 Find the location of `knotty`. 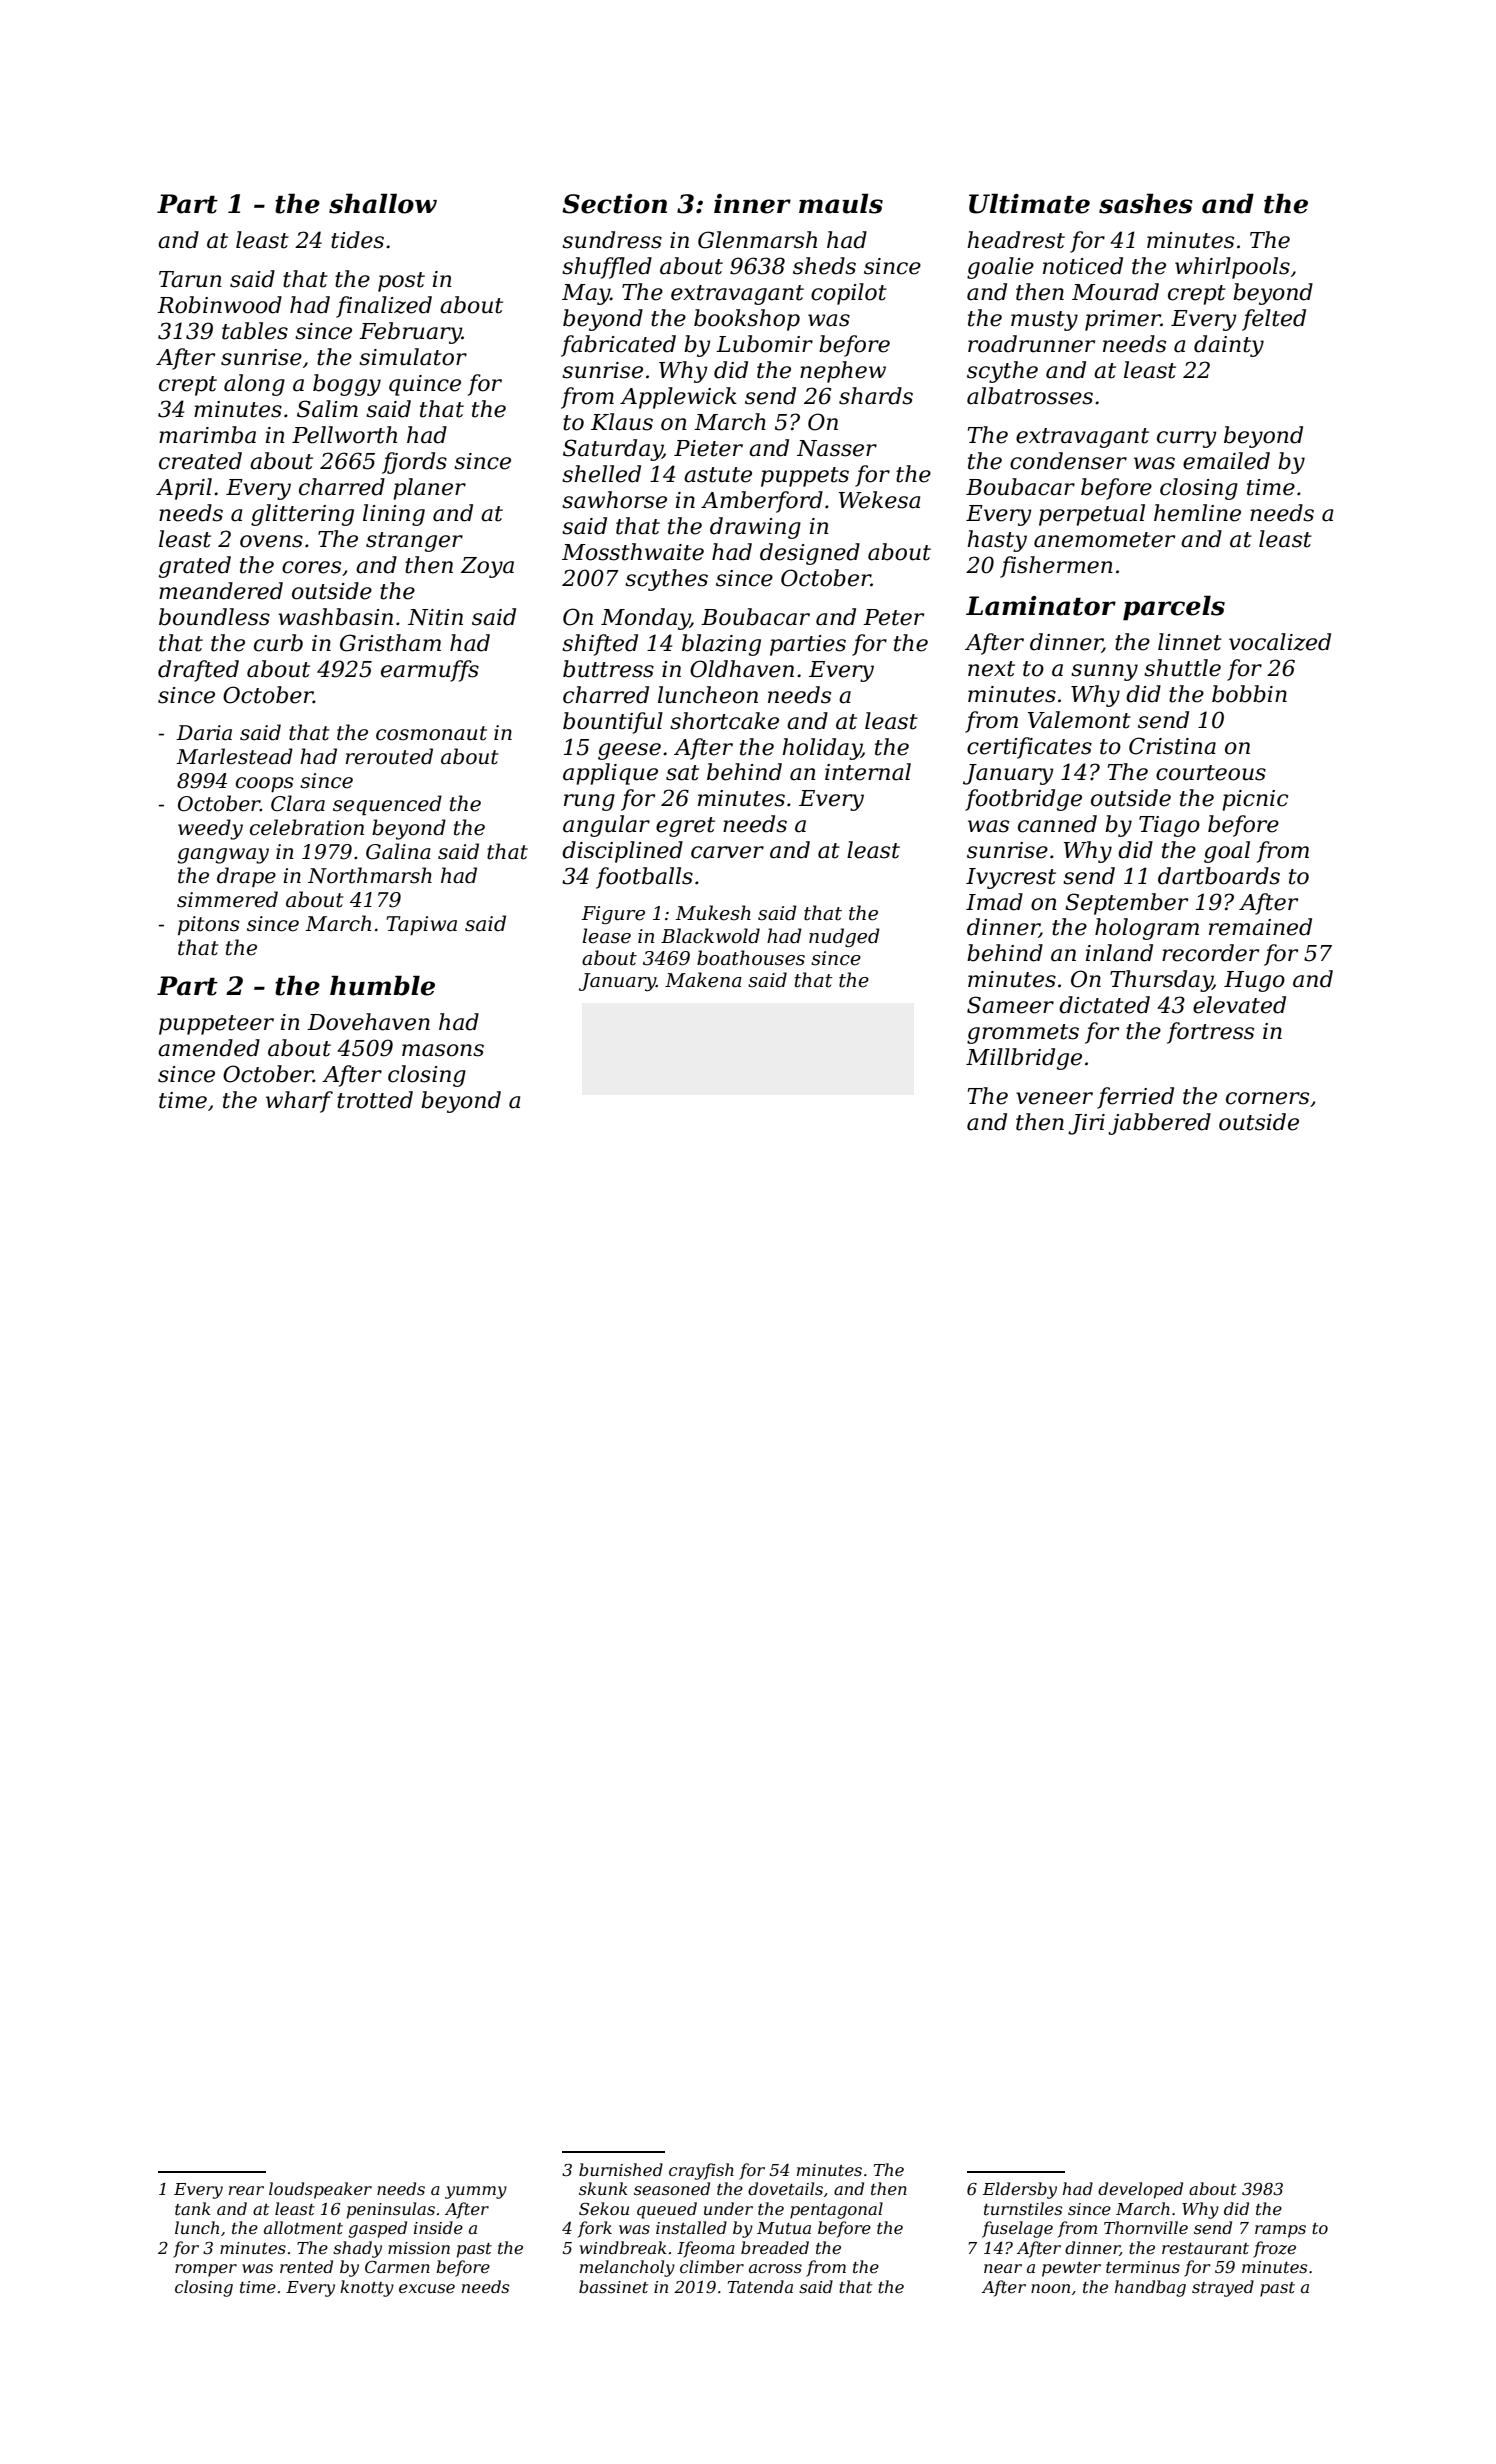

knotty is located at coordinates (367, 2288).
